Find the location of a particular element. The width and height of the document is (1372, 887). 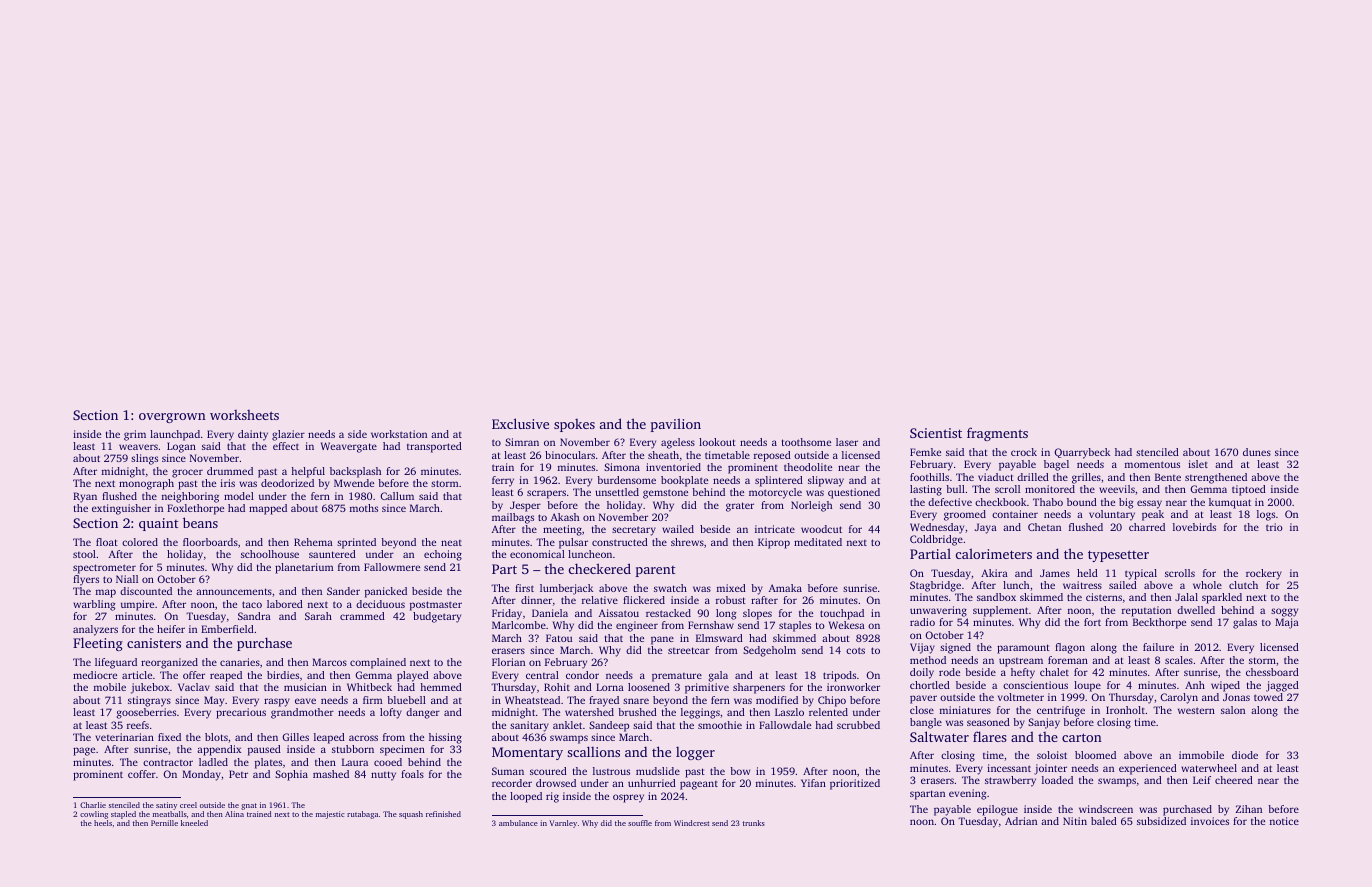

cheered is located at coordinates (1234, 780).
